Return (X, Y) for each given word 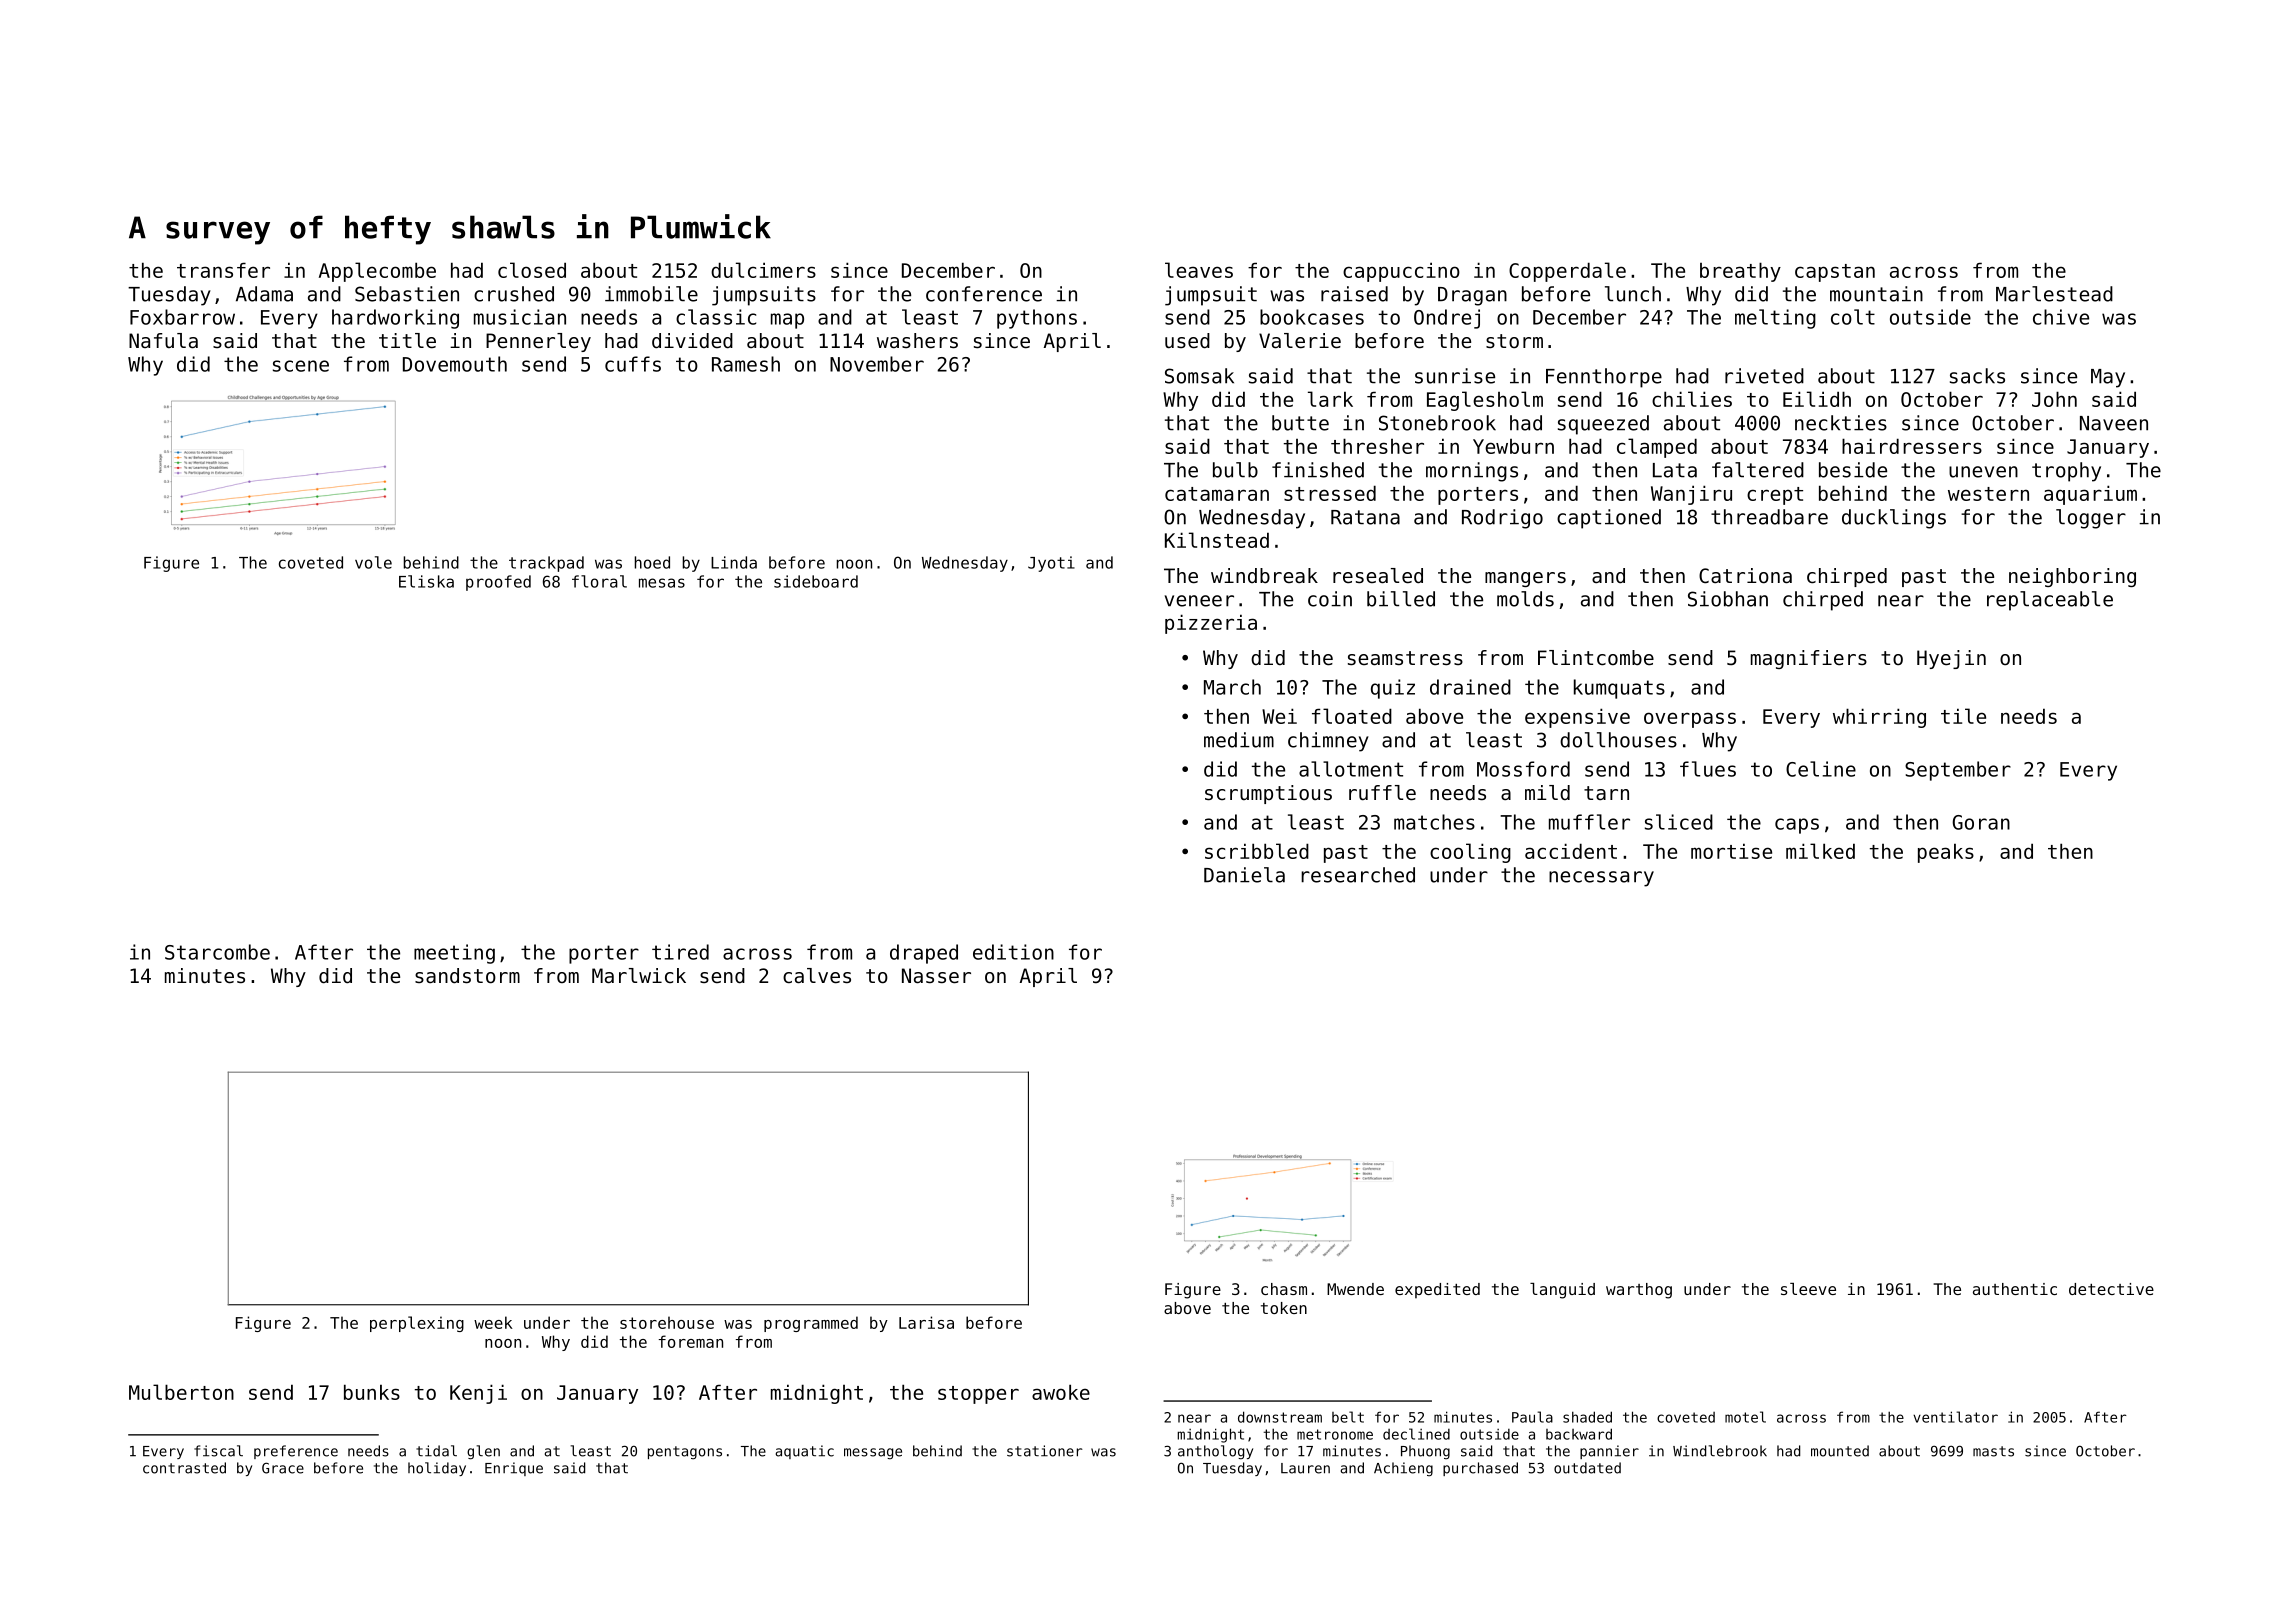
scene (301, 366)
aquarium (2090, 495)
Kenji (478, 1394)
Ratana (1365, 517)
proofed (498, 583)
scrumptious (1268, 794)
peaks (1946, 853)
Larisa (926, 1322)
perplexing (417, 1324)
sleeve (1808, 1289)
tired (680, 952)
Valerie (1300, 341)
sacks (1977, 376)
